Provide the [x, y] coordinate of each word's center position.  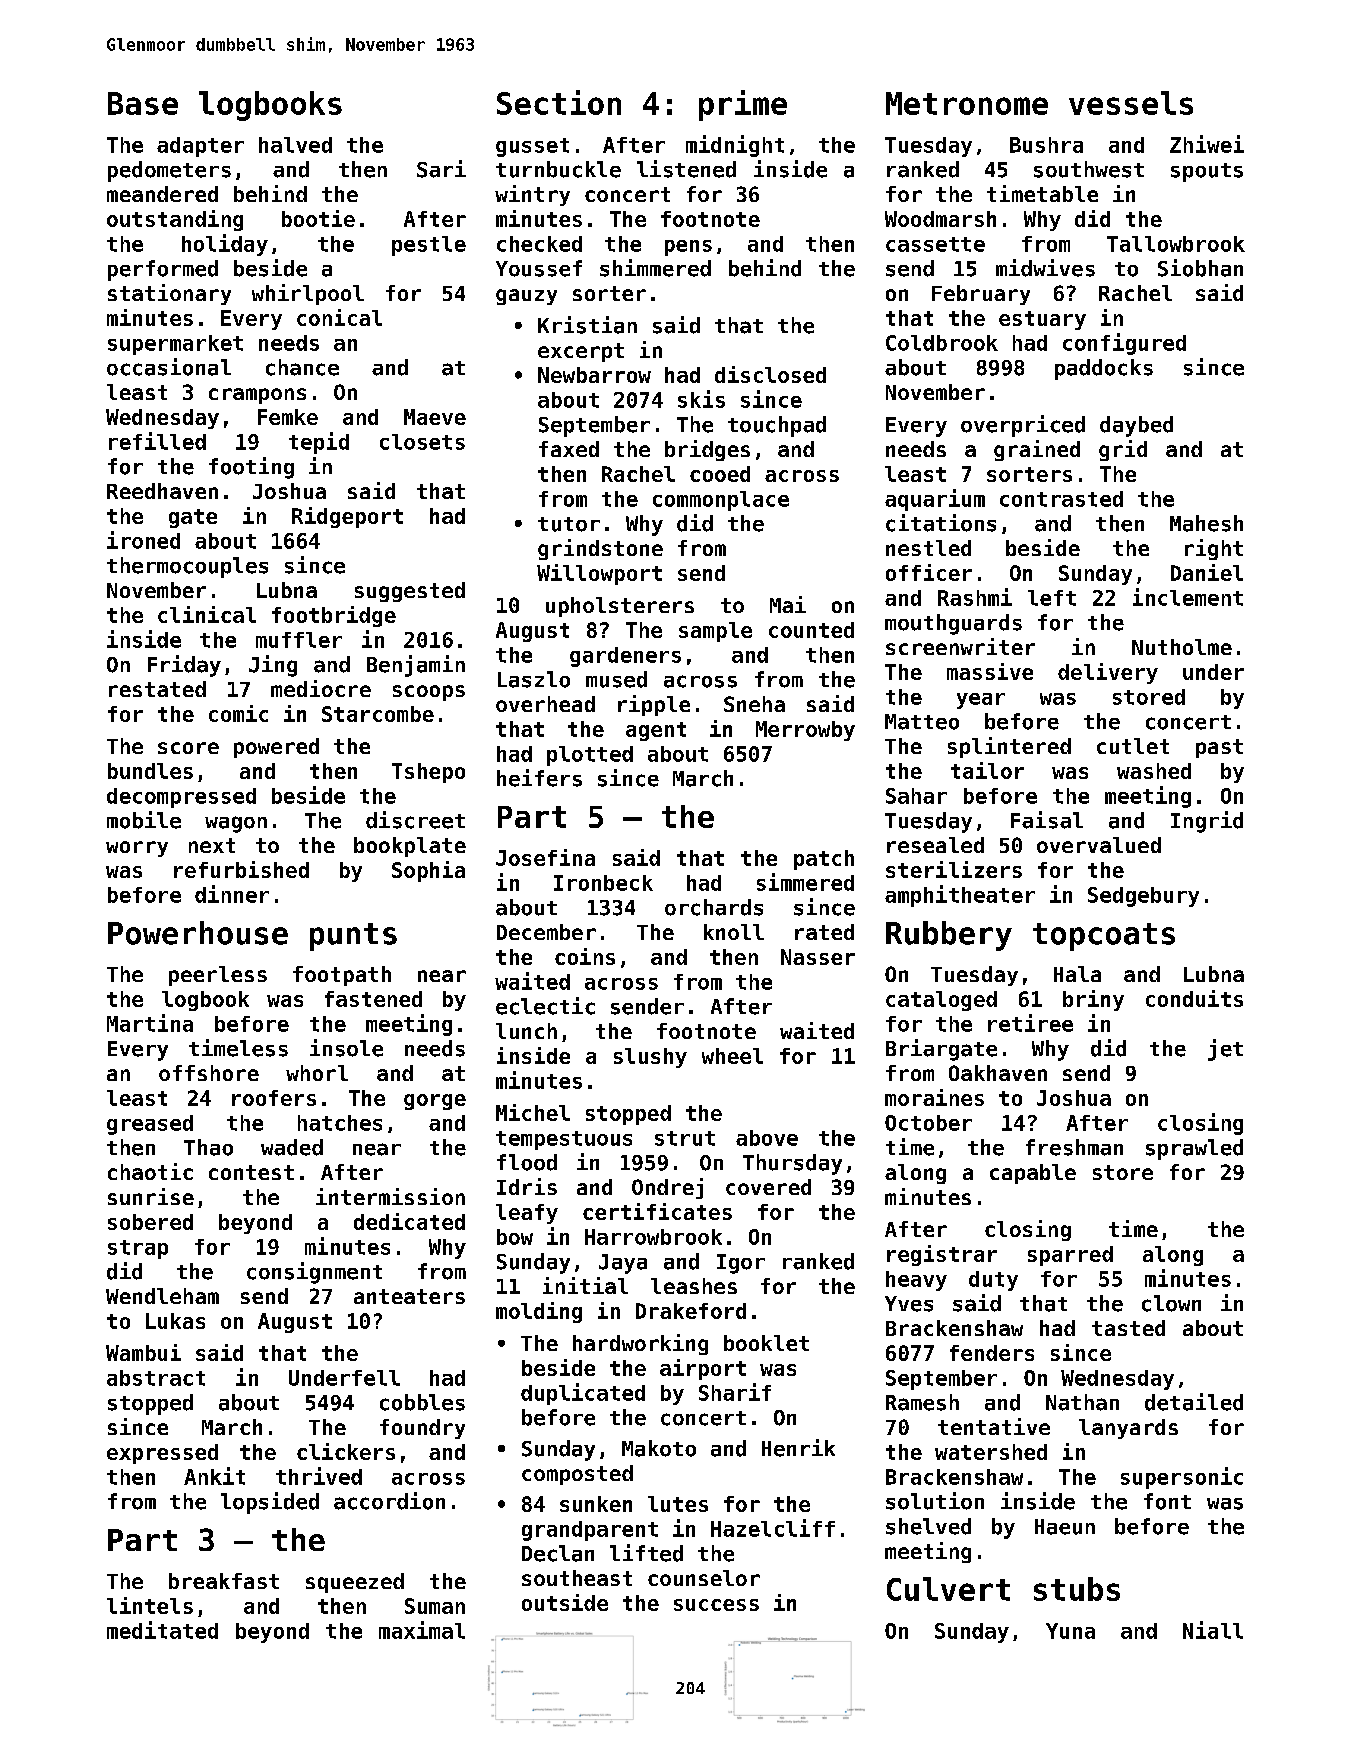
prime [743, 105]
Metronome [967, 103]
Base [143, 103]
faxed [569, 449]
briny [1093, 1000]
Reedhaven [162, 491]
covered [768, 1187]
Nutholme [1182, 647]
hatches [340, 1123]
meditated [162, 1630]
